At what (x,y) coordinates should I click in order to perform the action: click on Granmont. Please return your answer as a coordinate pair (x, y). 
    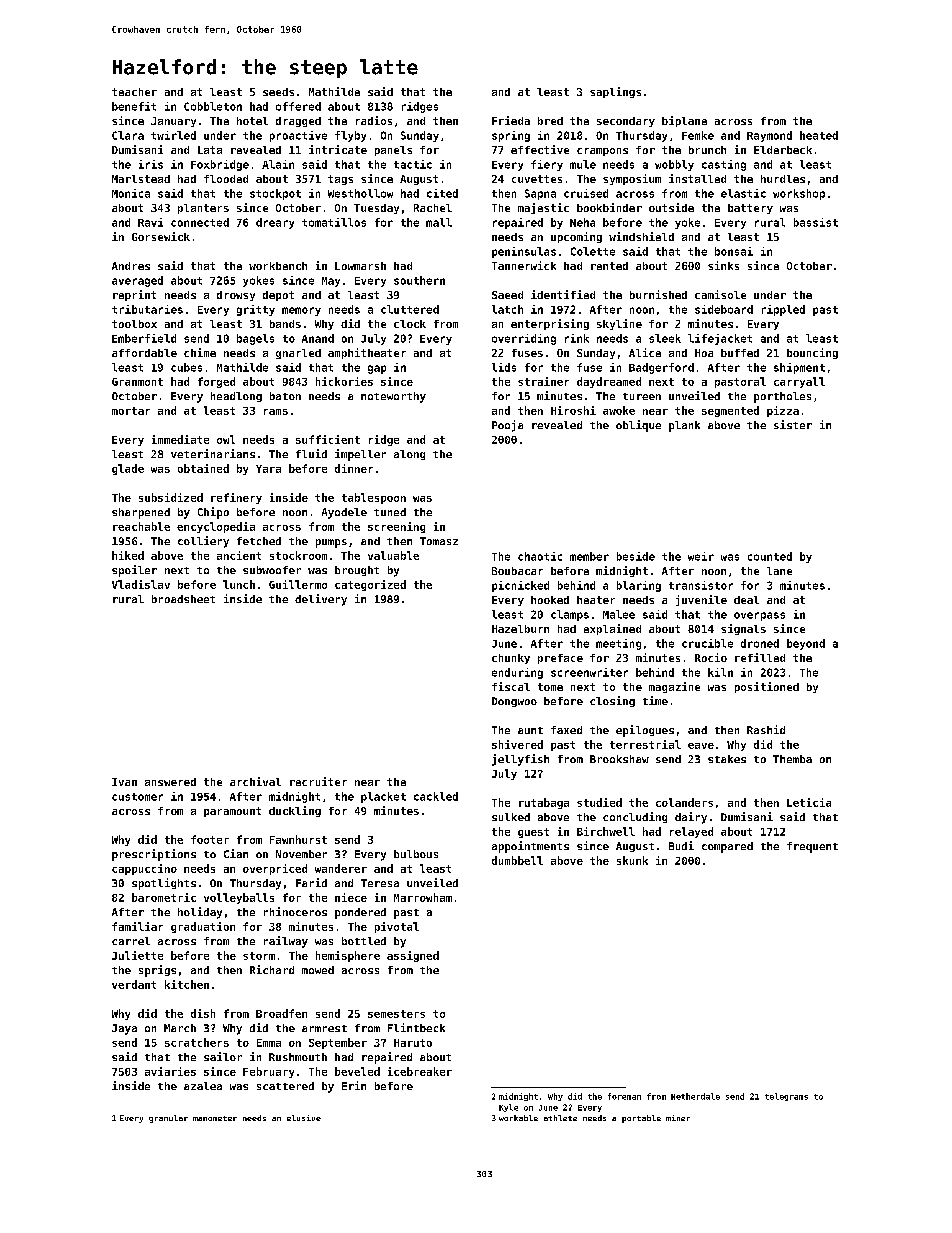
    Looking at the image, I should click on (137, 382).
